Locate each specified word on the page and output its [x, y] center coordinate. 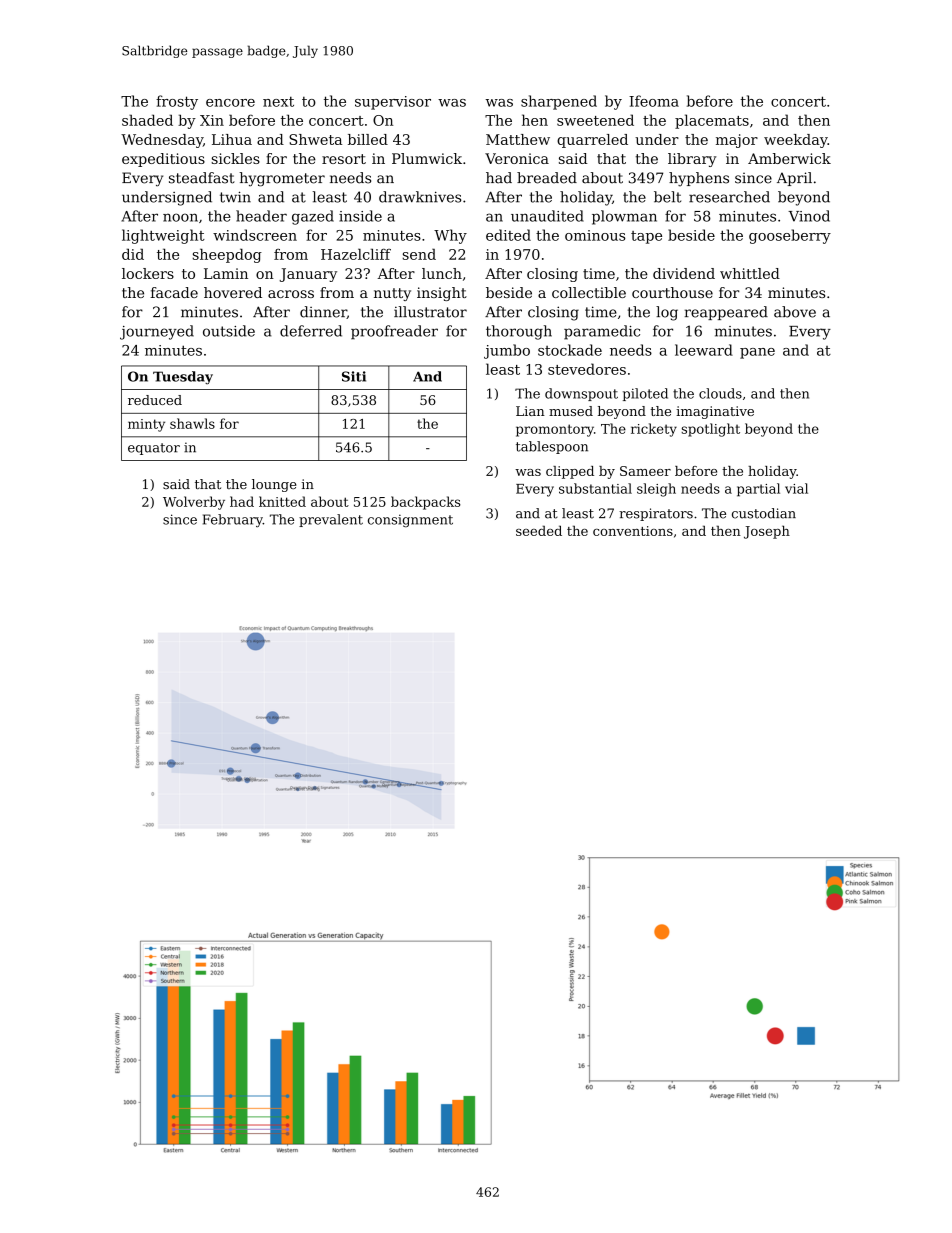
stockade [570, 350]
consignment [410, 520]
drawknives [420, 197]
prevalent [331, 520]
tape [646, 237]
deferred [311, 331]
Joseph [767, 532]
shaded [147, 120]
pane [757, 353]
